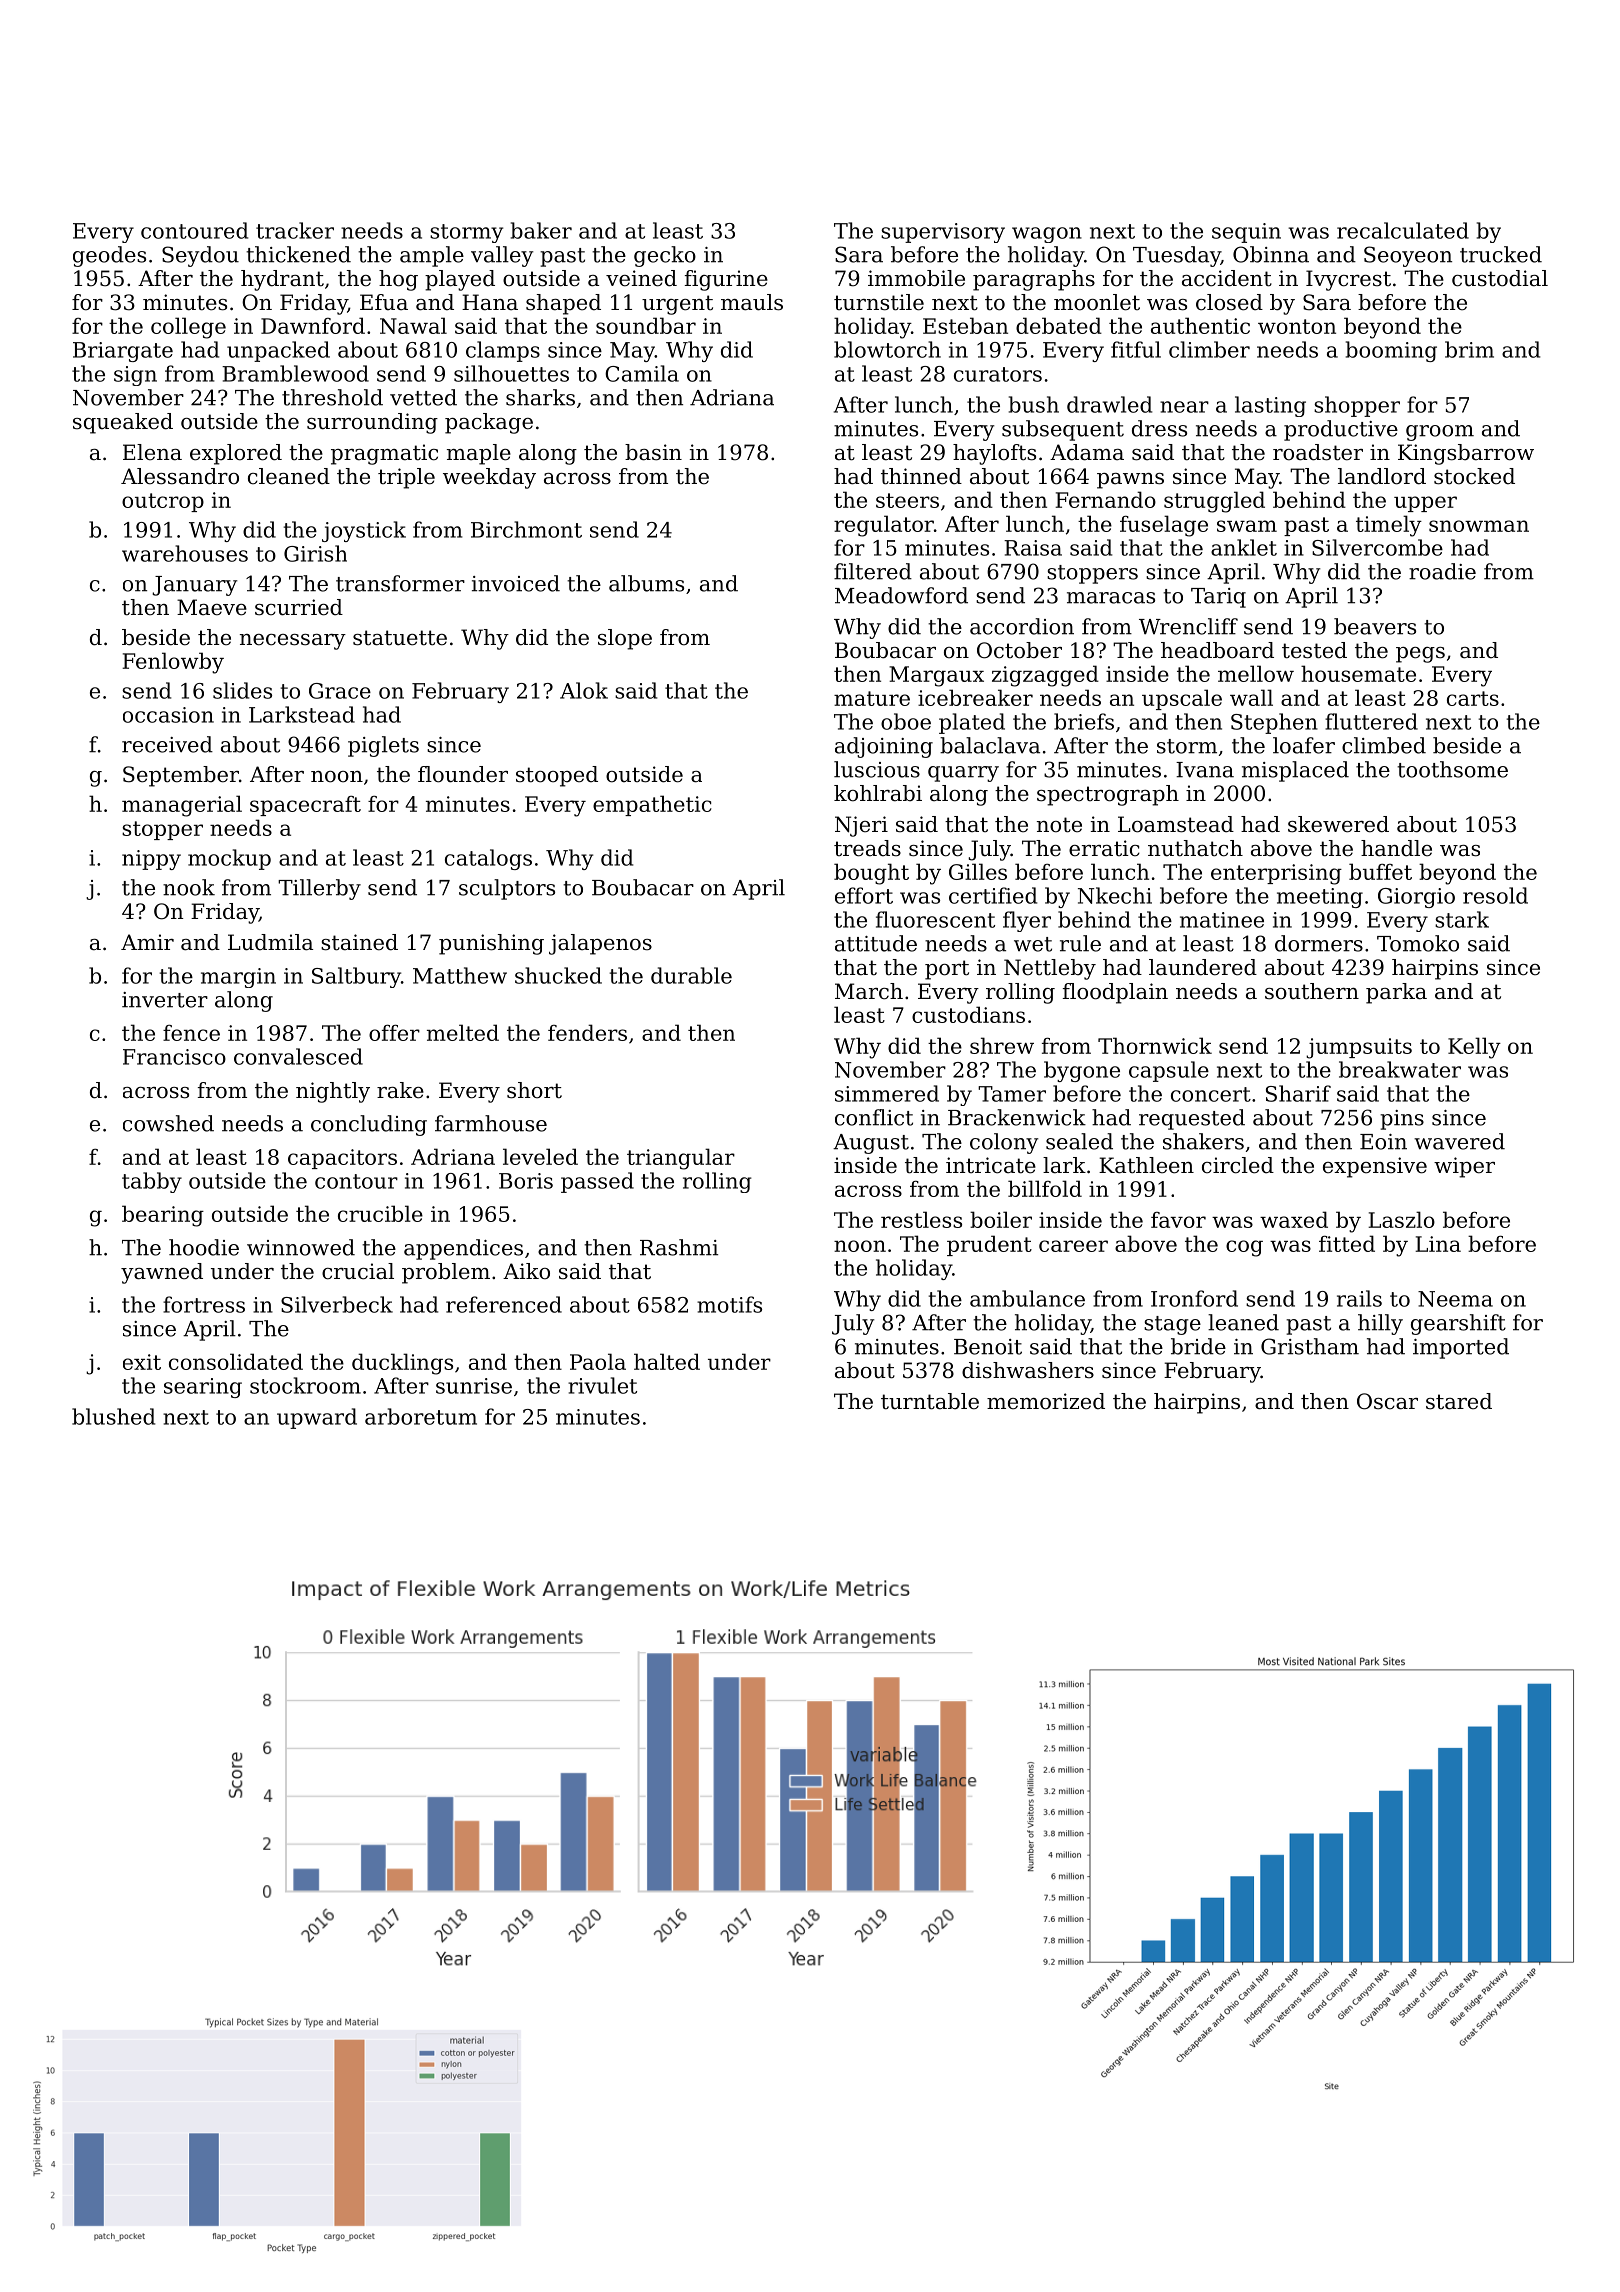 Image resolution: width=1620 pixels, height=2292 pixels. What do you see at coordinates (109, 256) in the image?
I see `geodes` at bounding box center [109, 256].
